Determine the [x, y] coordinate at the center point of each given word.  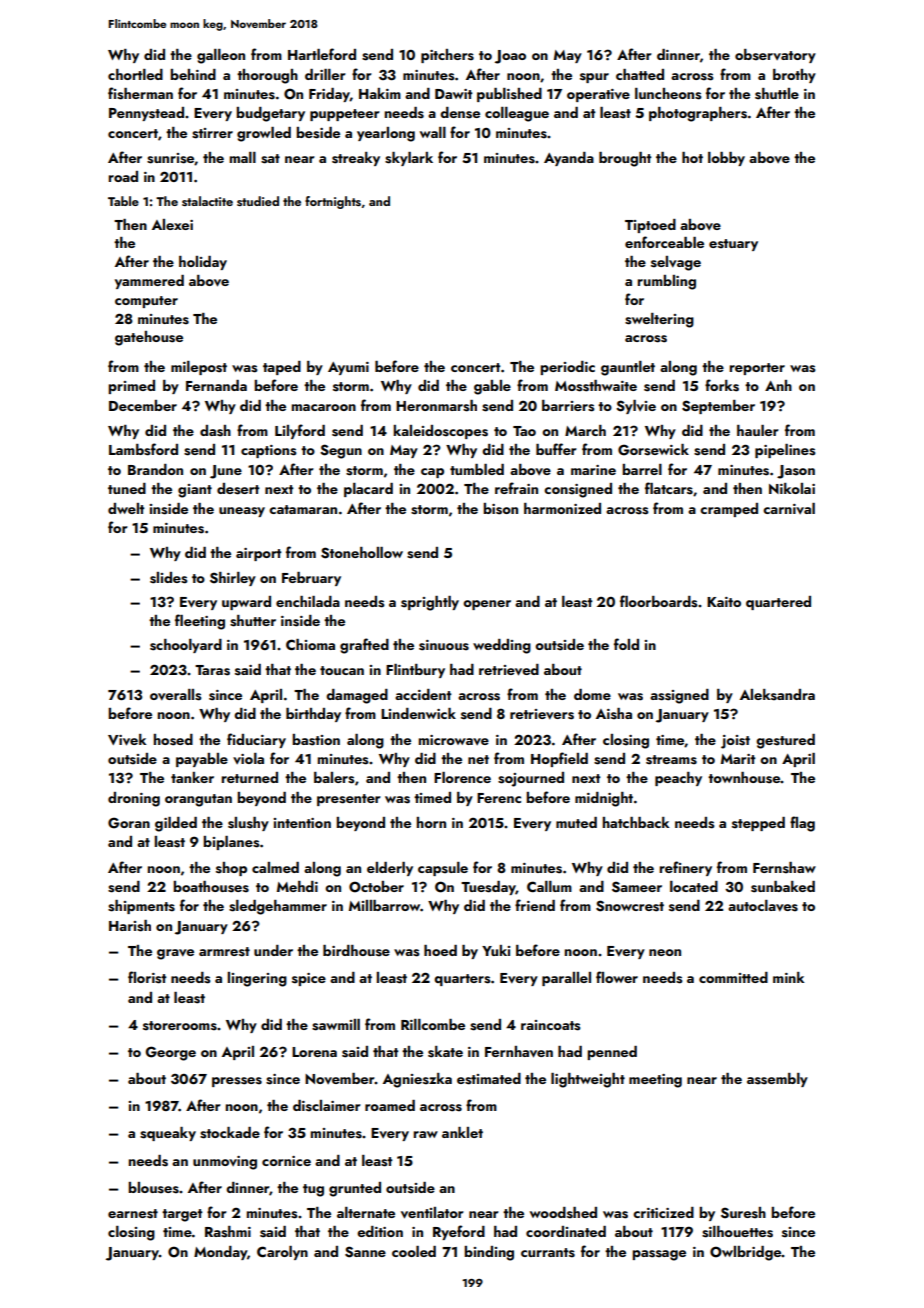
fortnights [333, 202]
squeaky [168, 1134]
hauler [758, 430]
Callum [549, 886]
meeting [655, 1081]
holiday [203, 263]
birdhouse [356, 951]
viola [248, 758]
